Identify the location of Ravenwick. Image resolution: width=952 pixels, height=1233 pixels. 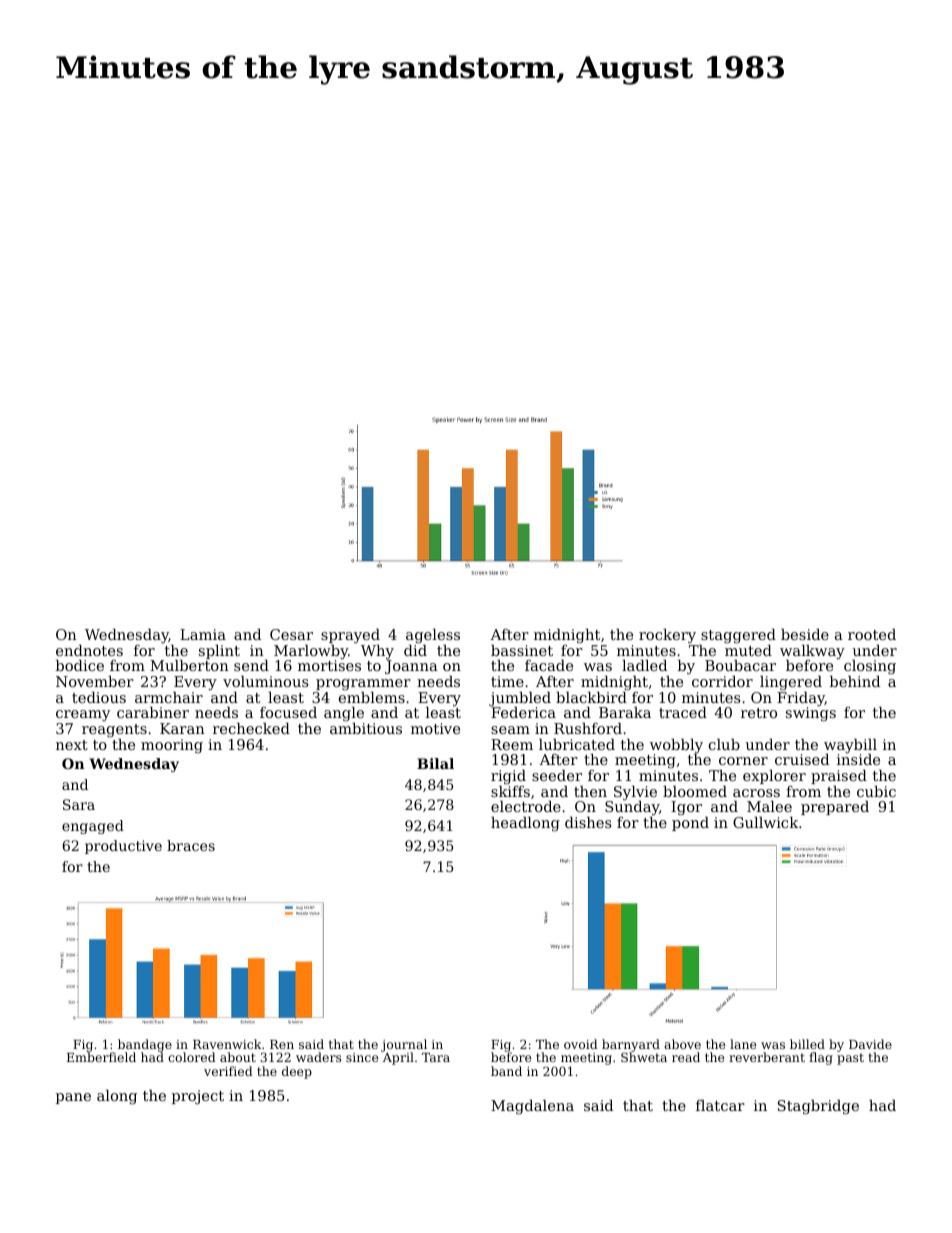
(227, 1044).
